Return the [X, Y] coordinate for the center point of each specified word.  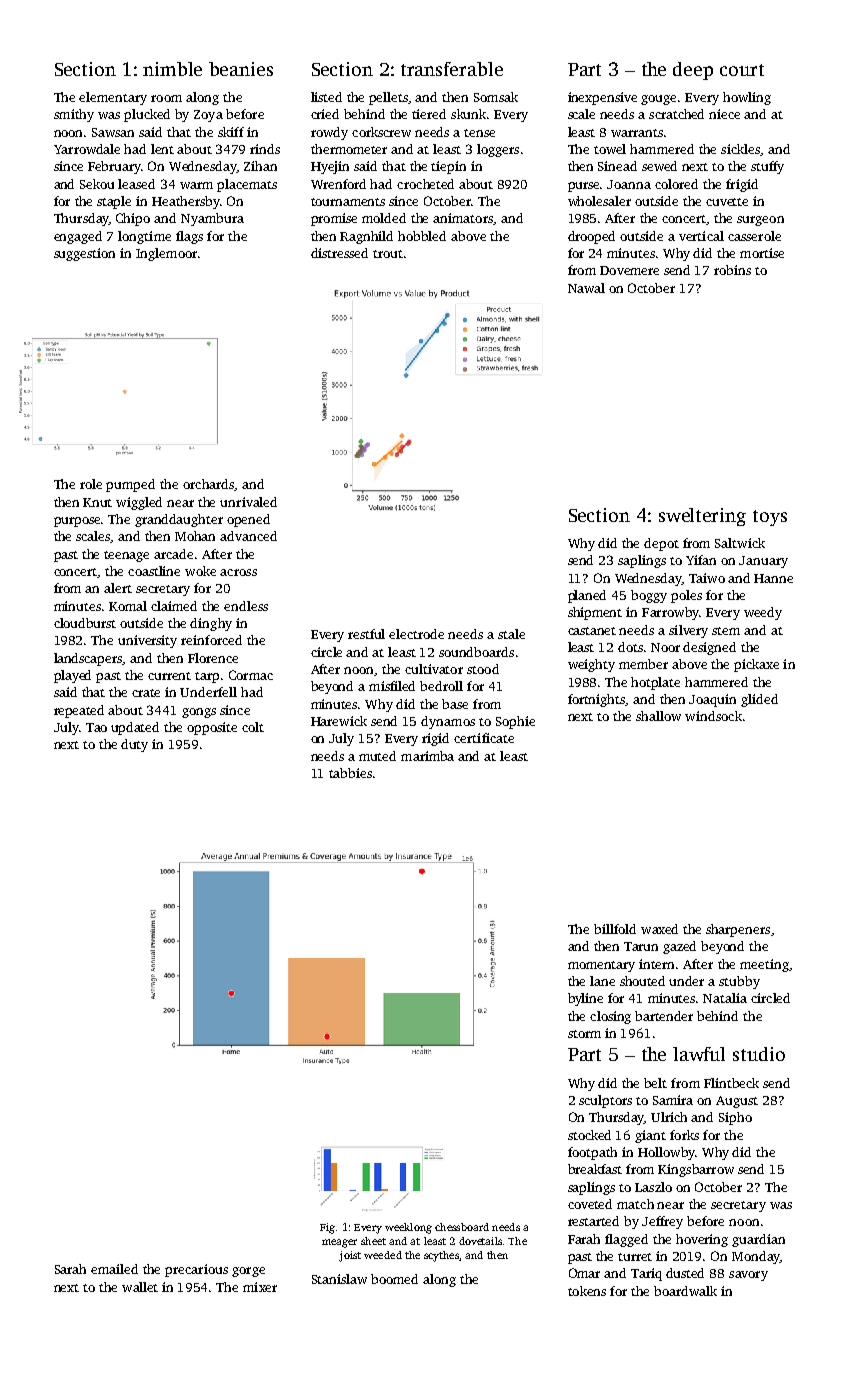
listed [326, 97]
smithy [74, 115]
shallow [658, 716]
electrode [416, 634]
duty [134, 745]
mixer [260, 1287]
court [742, 70]
